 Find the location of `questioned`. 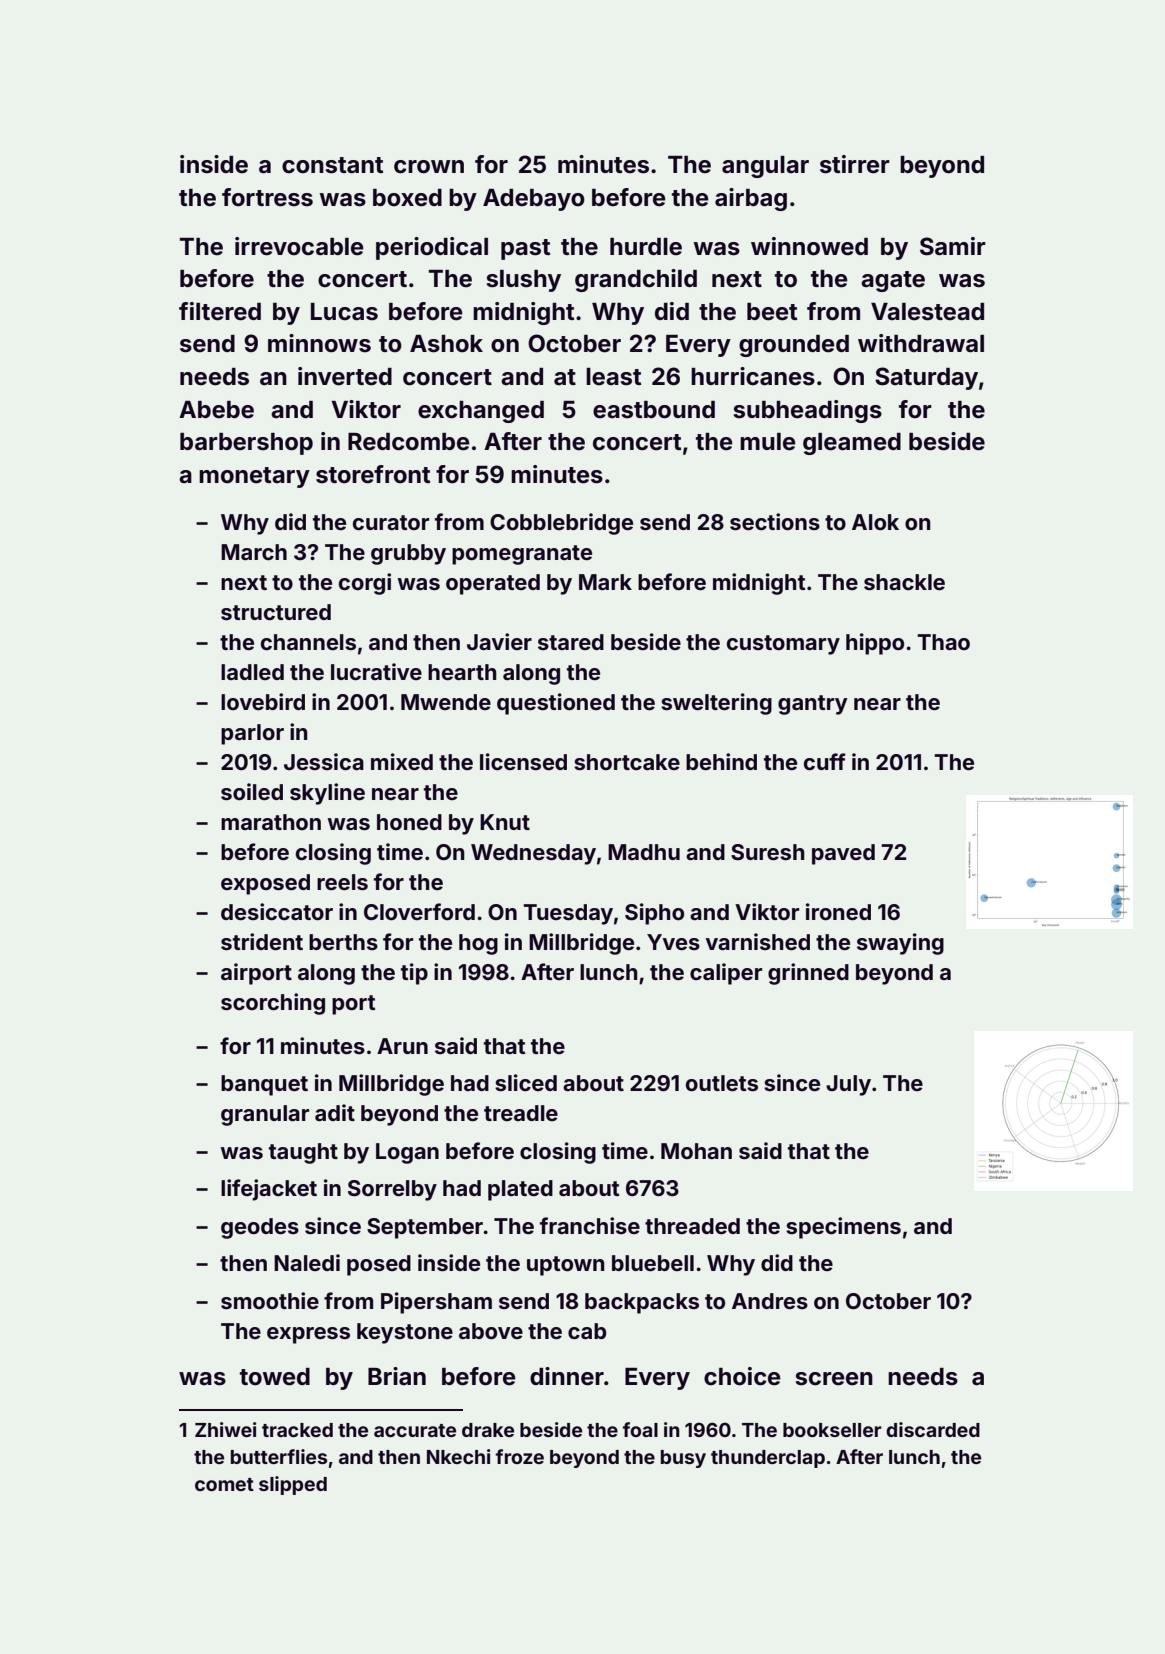

questioned is located at coordinates (556, 704).
